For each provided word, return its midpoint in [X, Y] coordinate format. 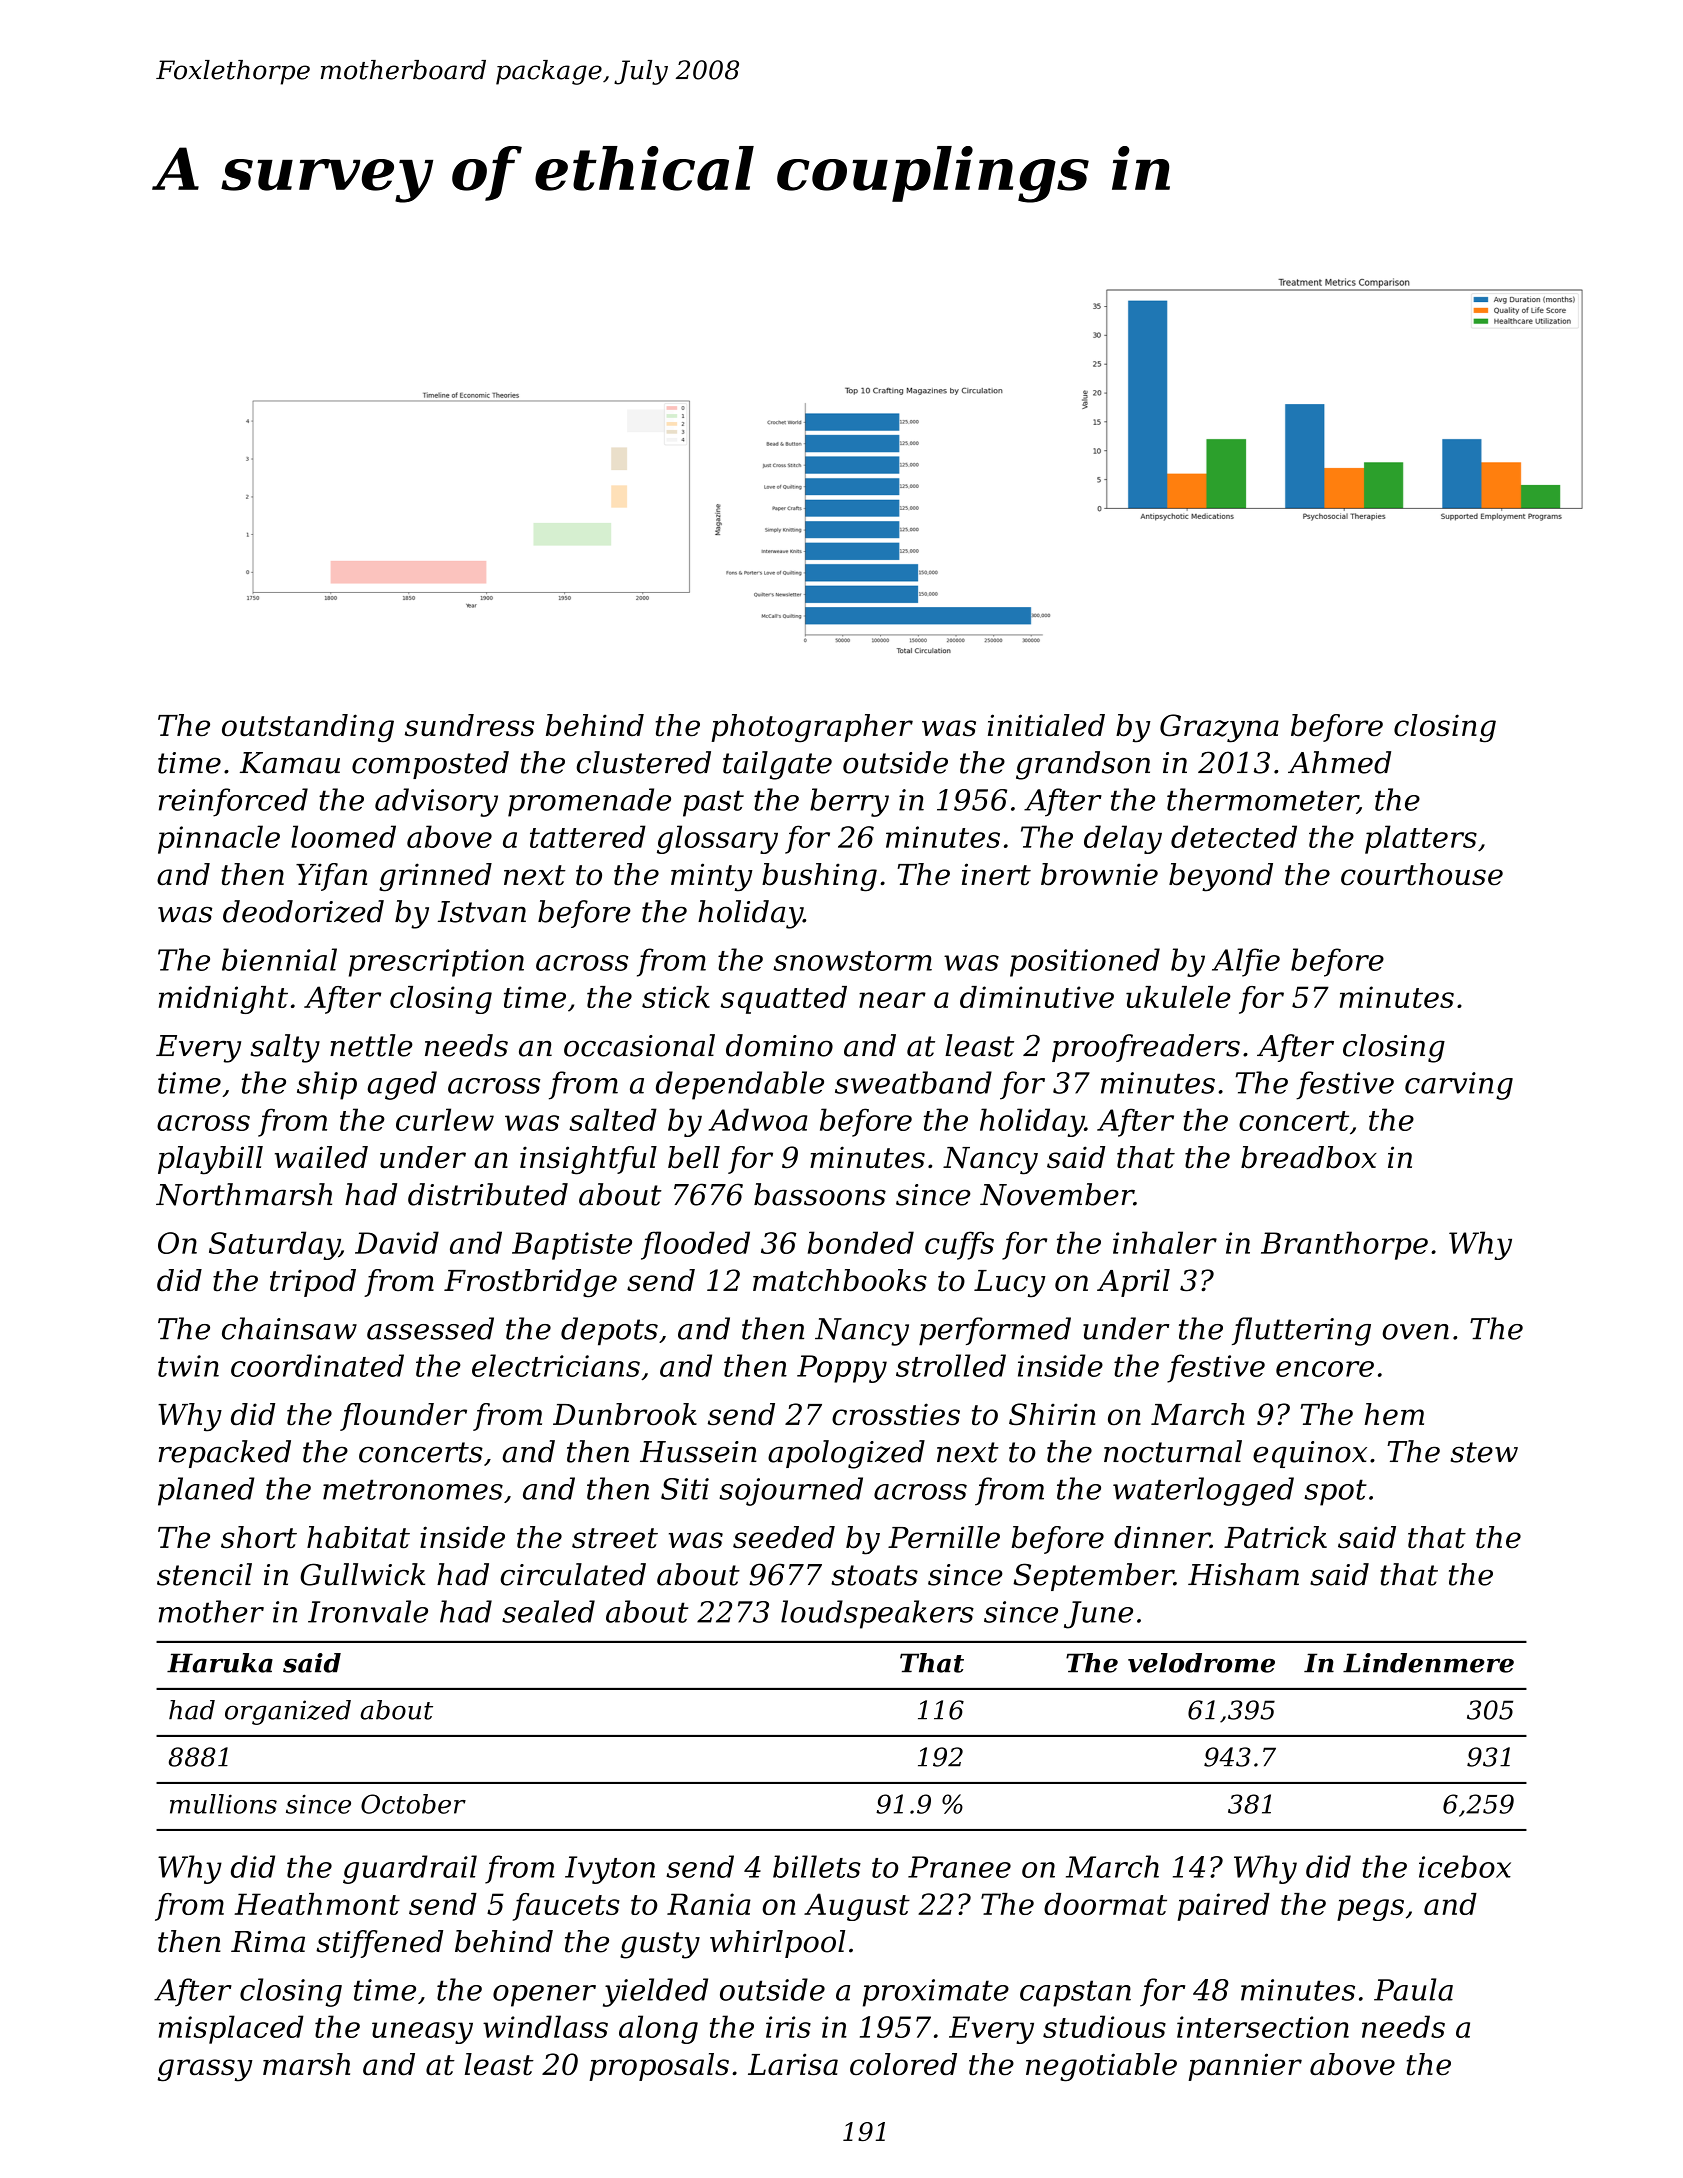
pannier [1245, 2067]
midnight [223, 1000]
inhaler [1165, 1242]
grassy [205, 2070]
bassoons [820, 1194]
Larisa [793, 2064]
